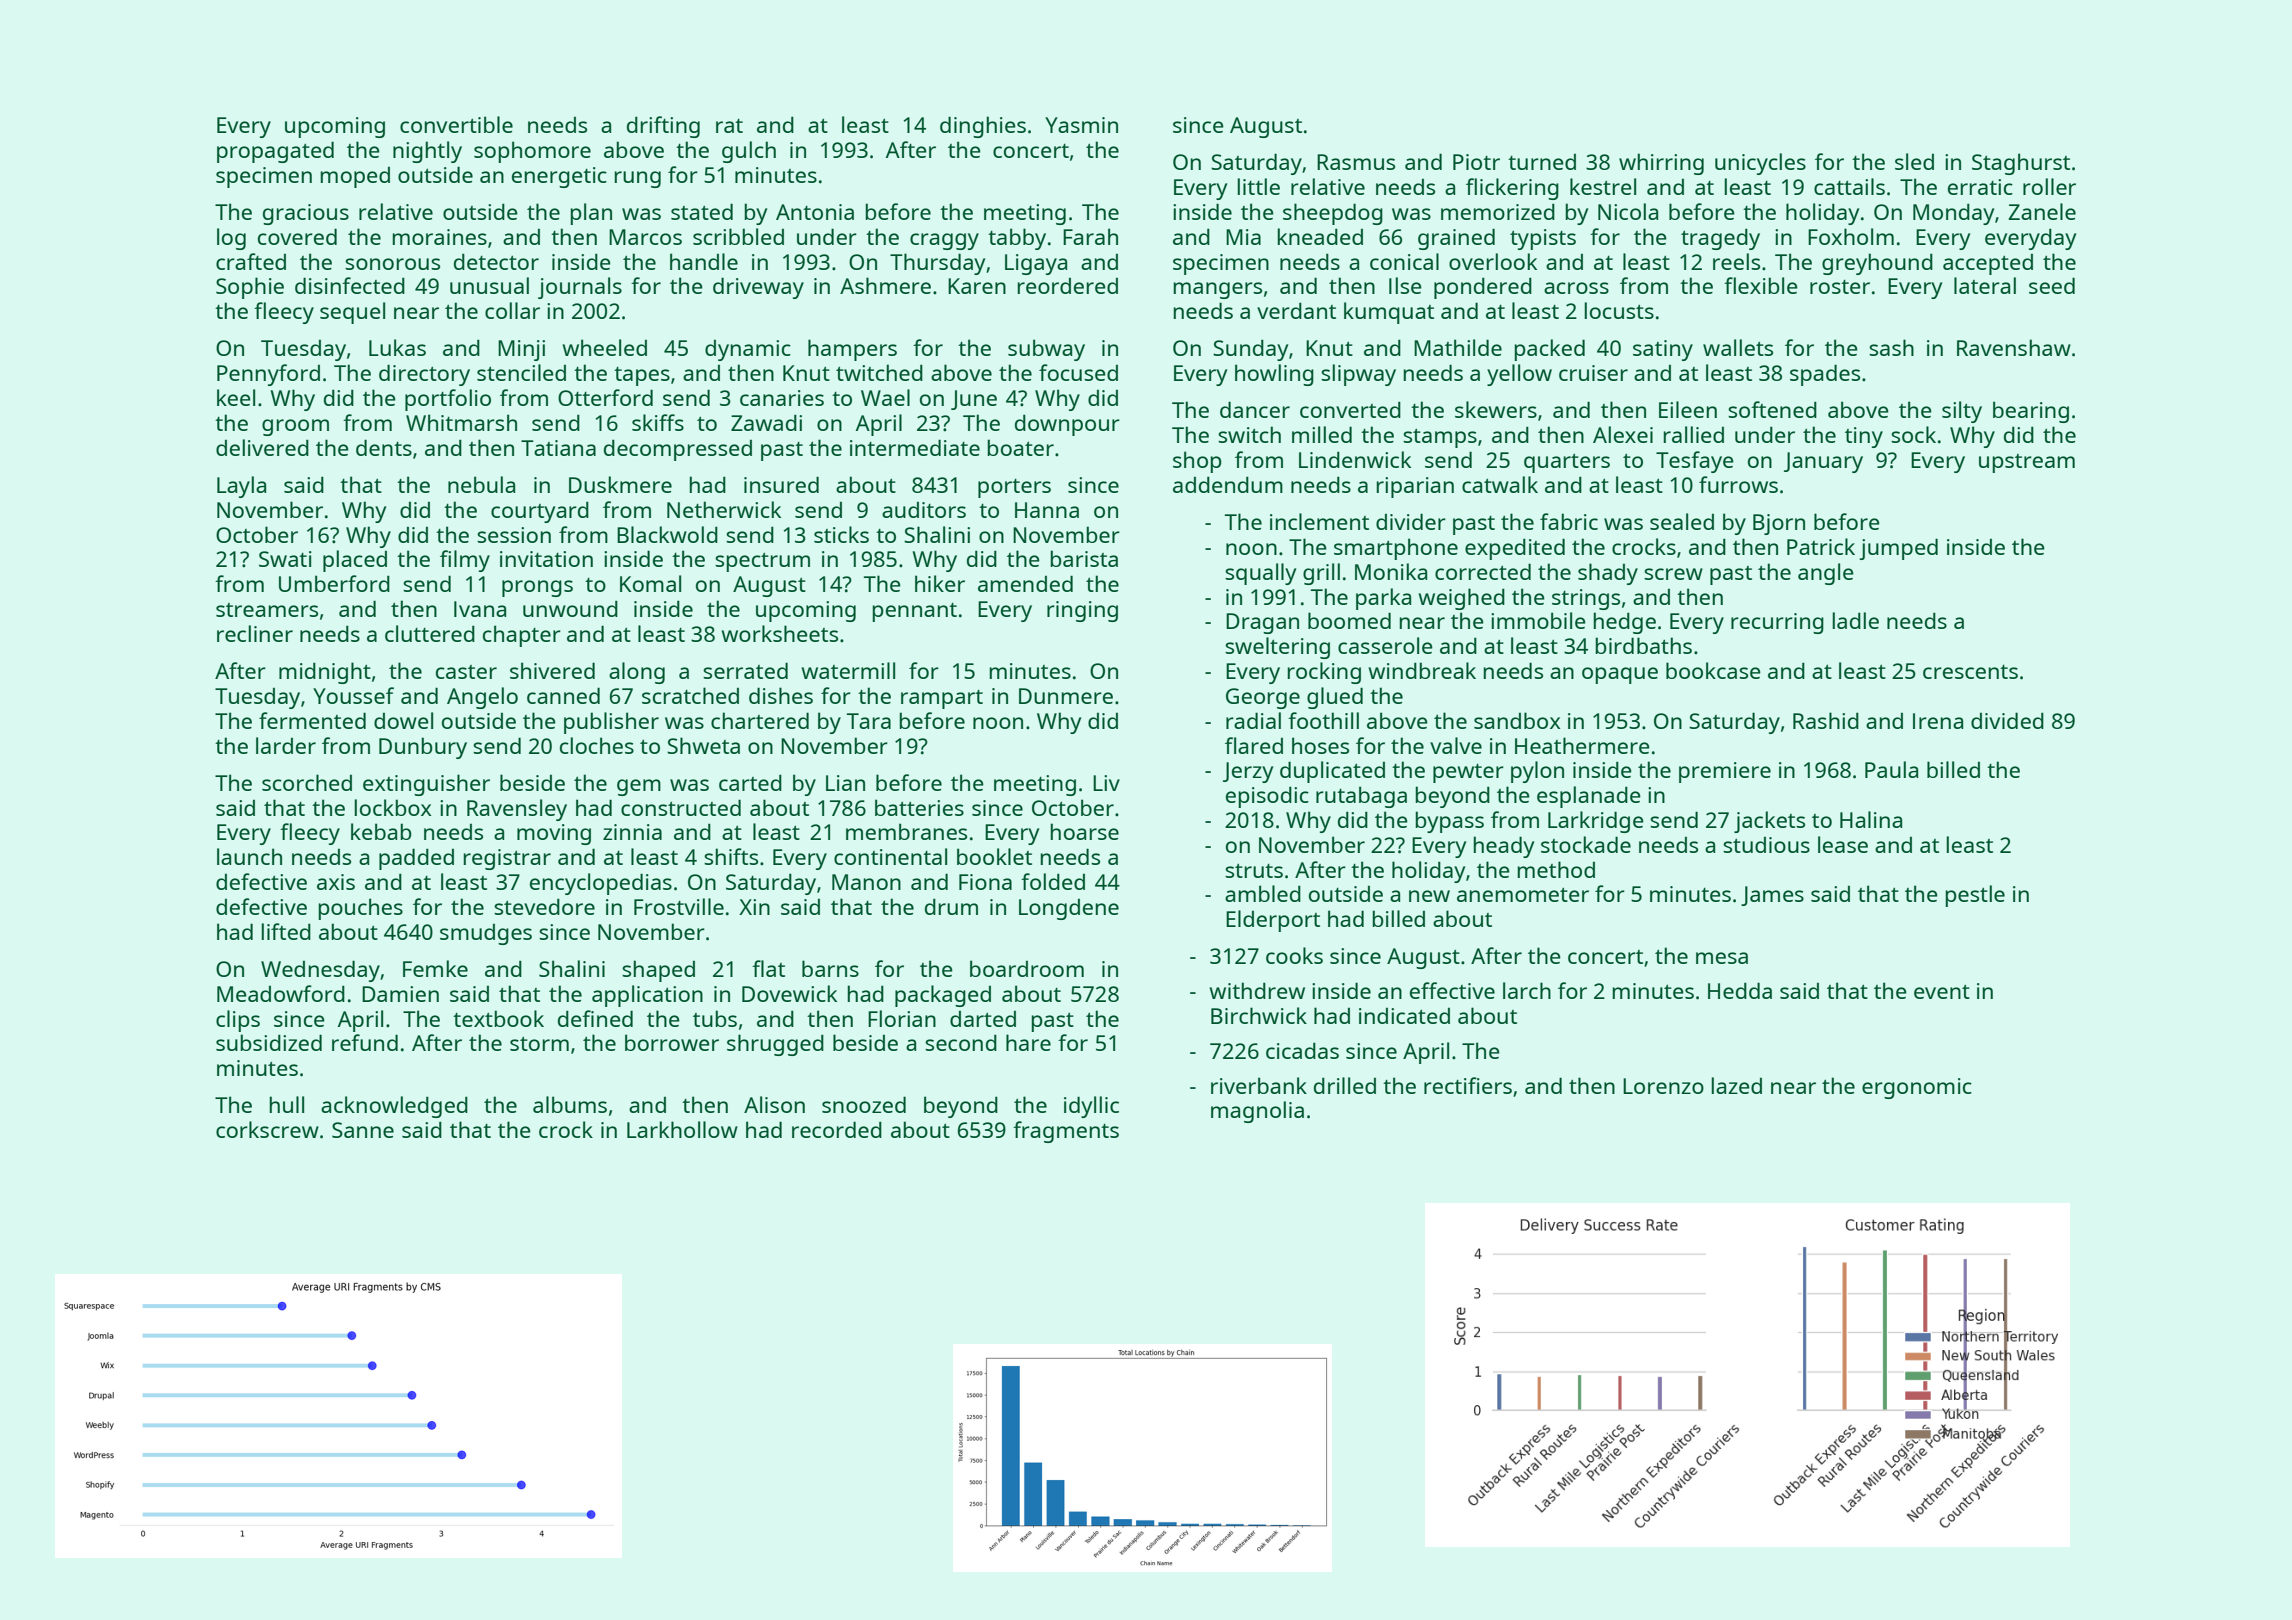 This screenshot has height=1620, width=2292. What do you see at coordinates (286, 1104) in the screenshot?
I see `hull` at bounding box center [286, 1104].
